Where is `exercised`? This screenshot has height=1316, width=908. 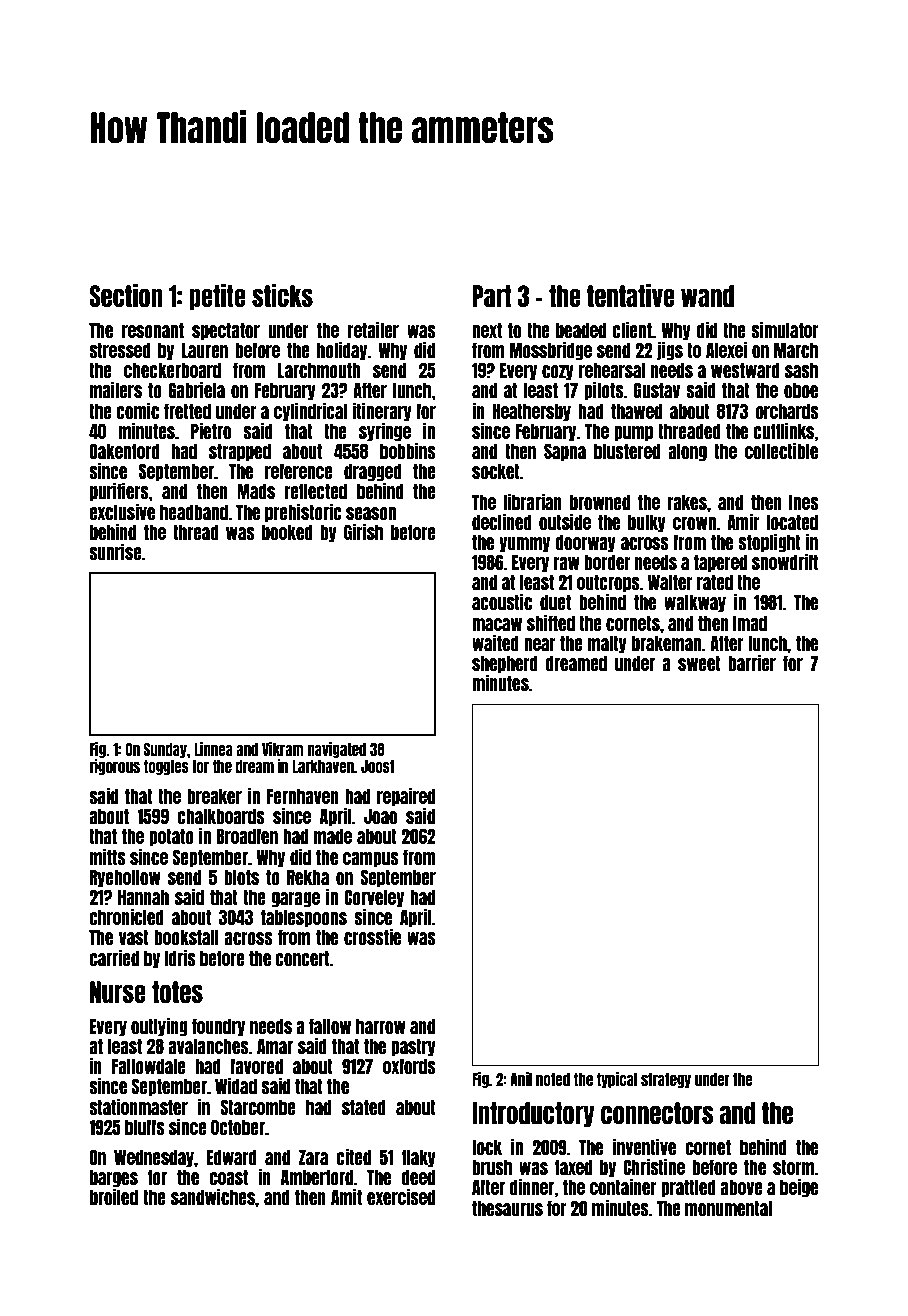
exercised is located at coordinates (401, 1196).
